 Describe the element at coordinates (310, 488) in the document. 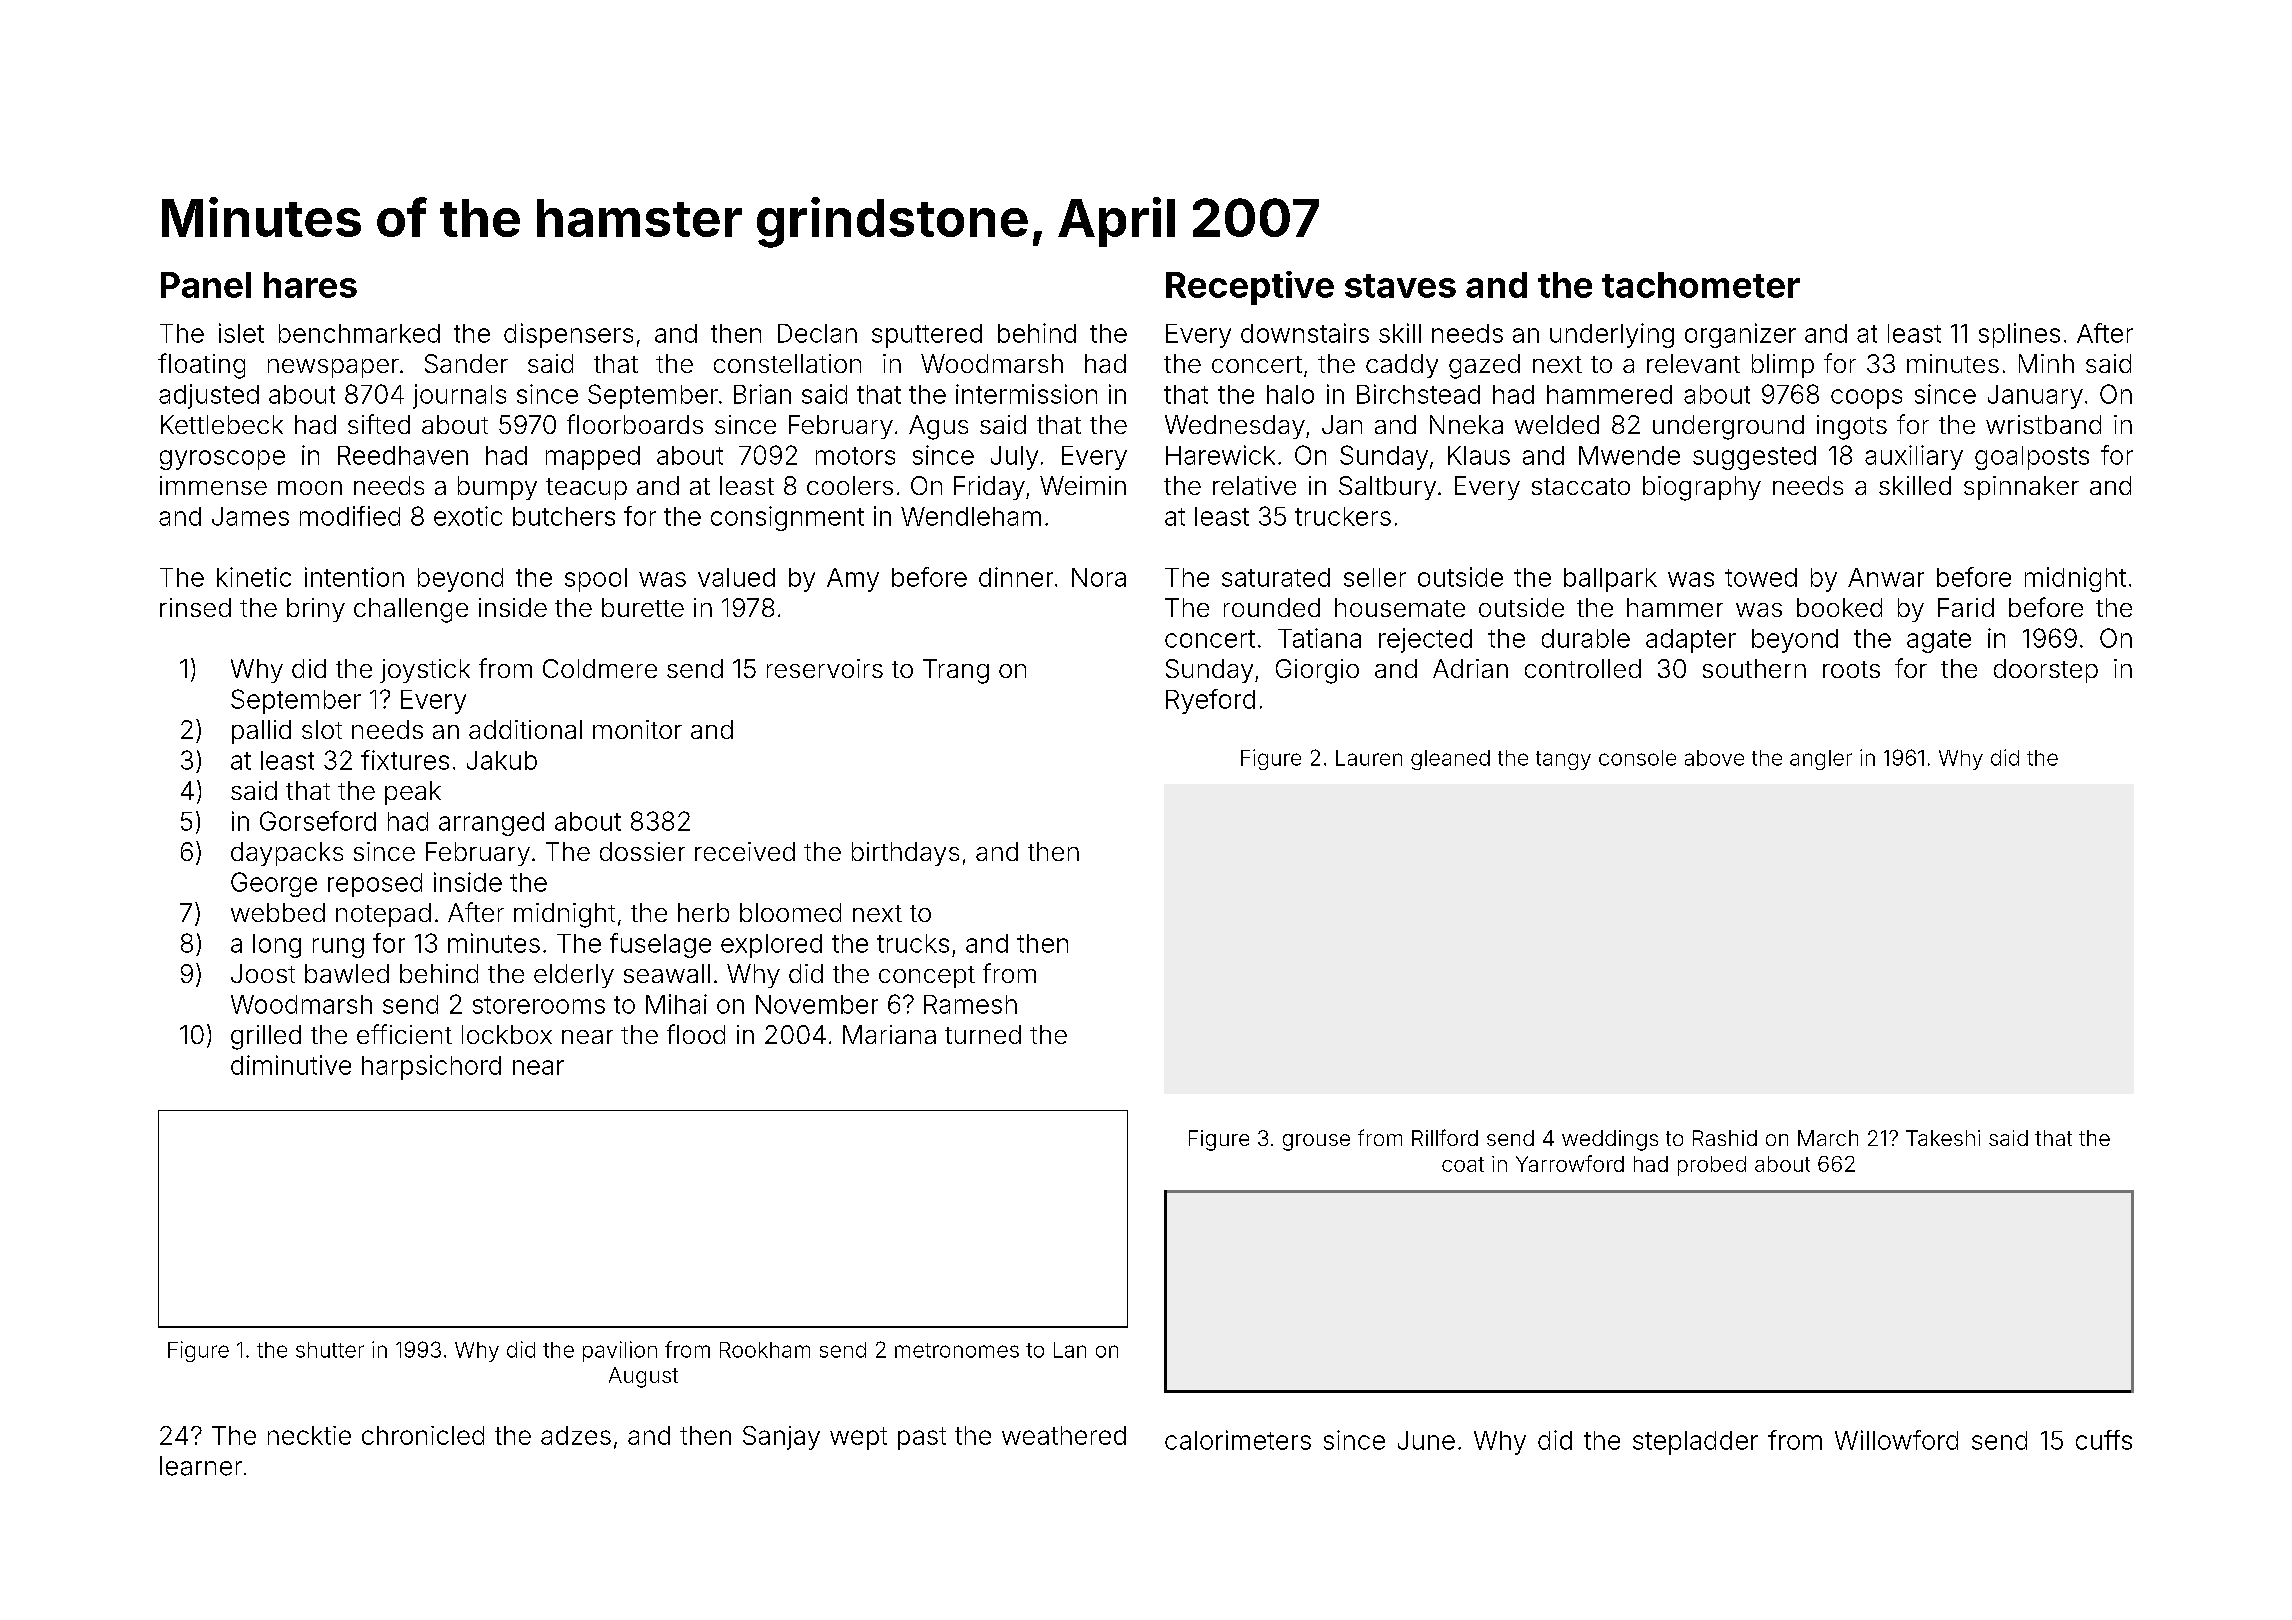

I see `moon` at that location.
